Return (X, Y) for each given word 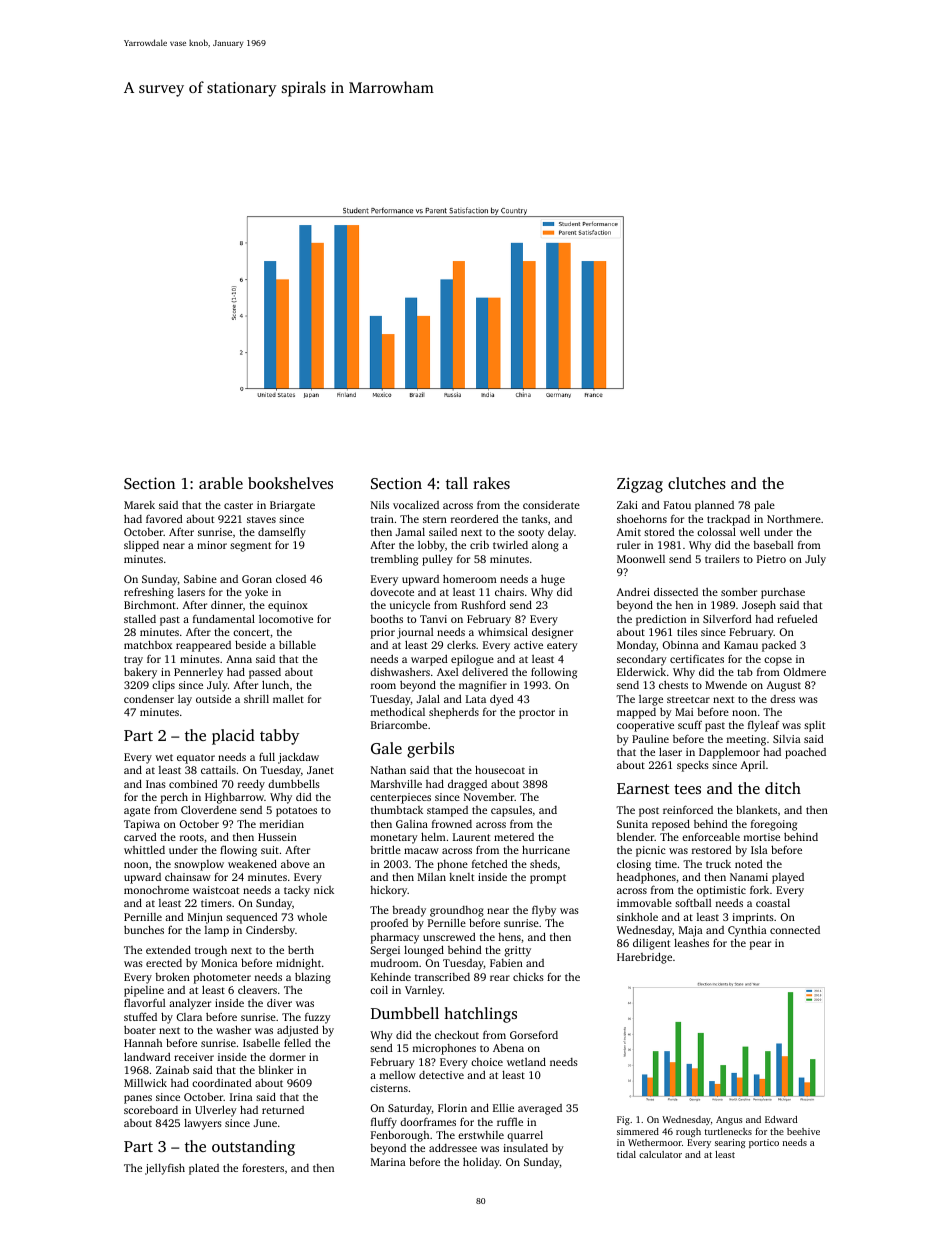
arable (221, 483)
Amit (629, 532)
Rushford (483, 604)
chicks (528, 977)
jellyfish (165, 1169)
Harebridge (644, 958)
